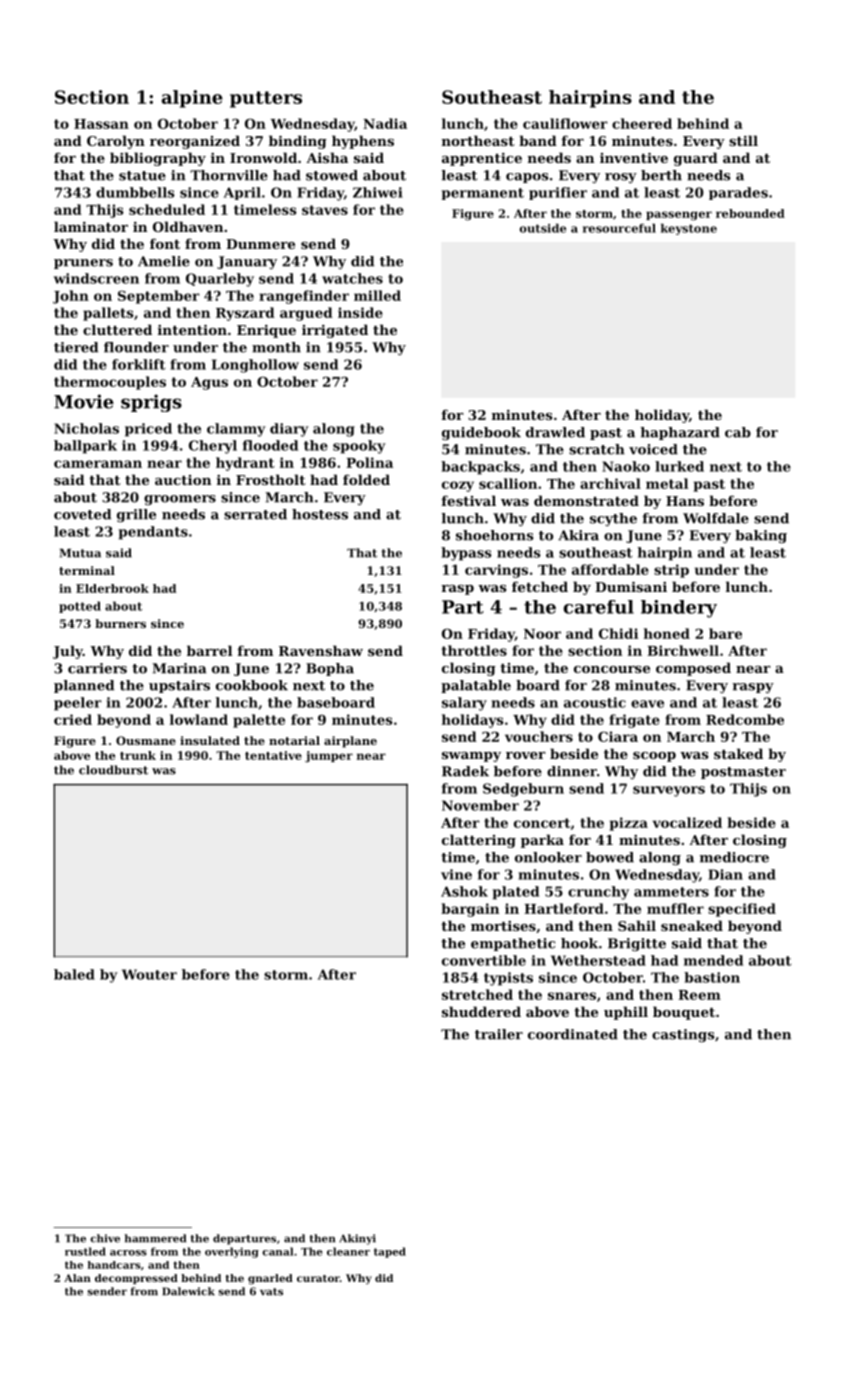  Describe the element at coordinates (675, 908) in the page. I see `muffler` at that location.
